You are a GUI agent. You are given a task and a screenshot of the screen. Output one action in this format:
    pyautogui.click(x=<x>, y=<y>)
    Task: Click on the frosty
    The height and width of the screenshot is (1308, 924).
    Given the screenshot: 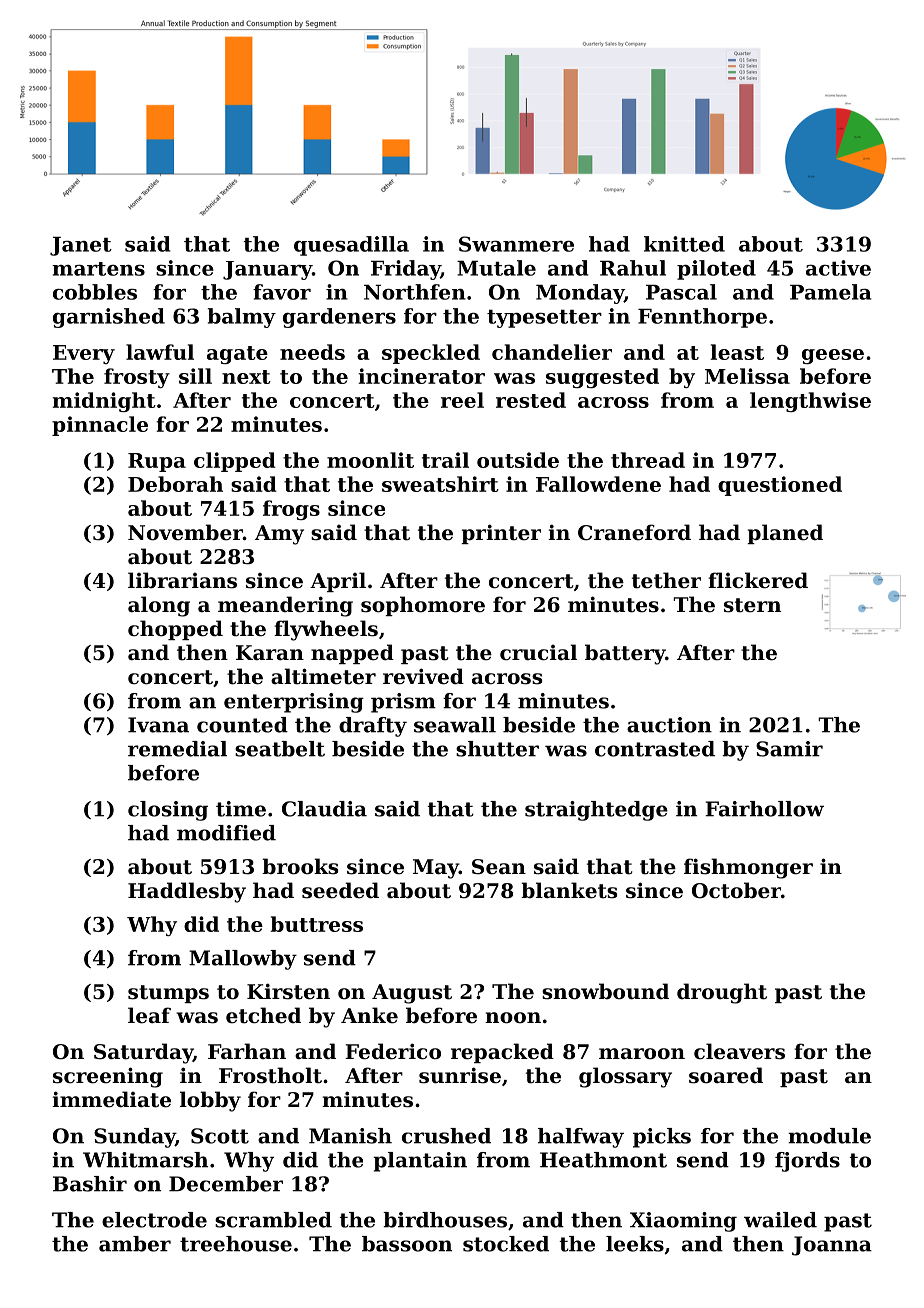 What is the action you would take?
    pyautogui.click(x=137, y=378)
